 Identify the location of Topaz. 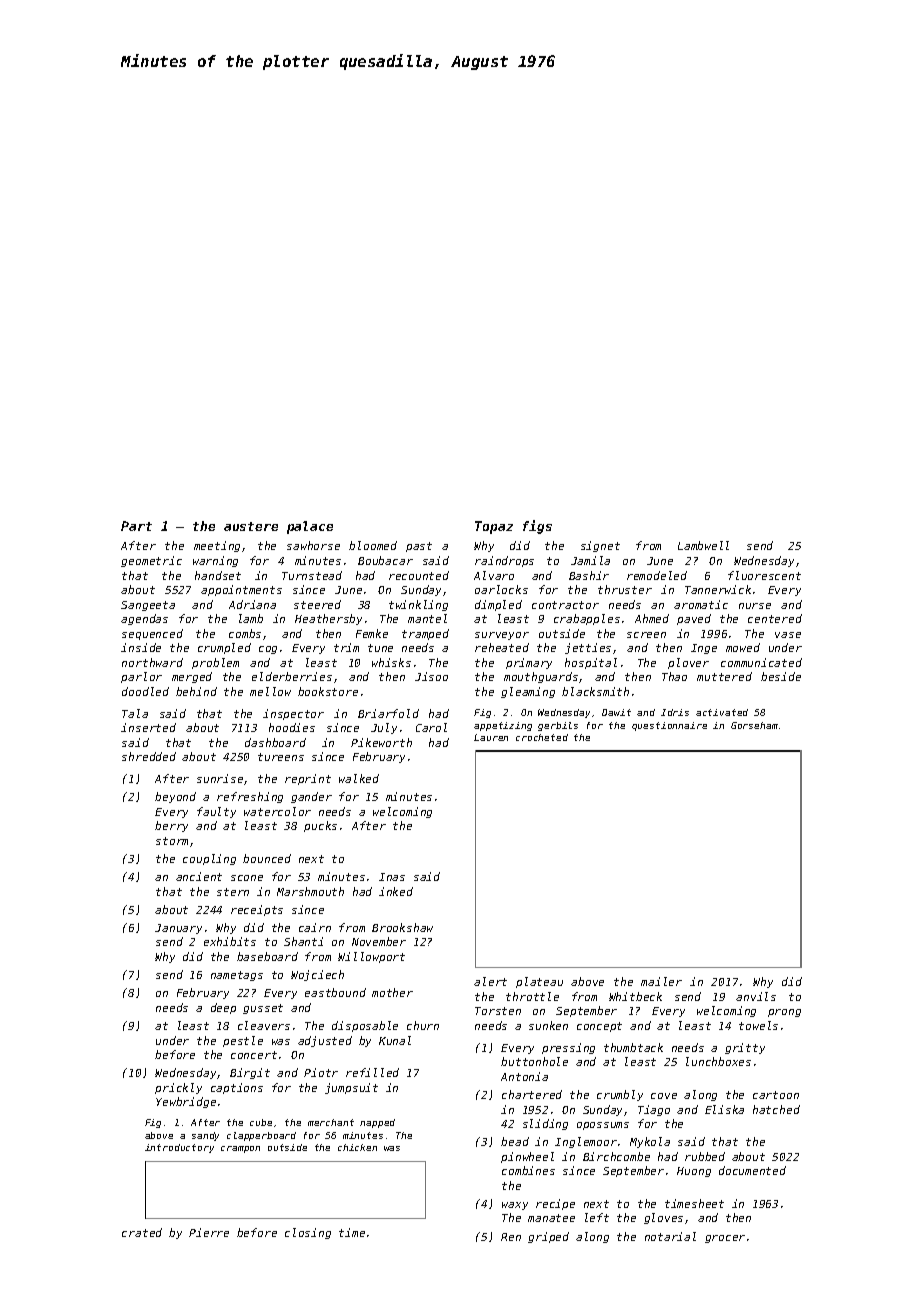
(494, 527).
